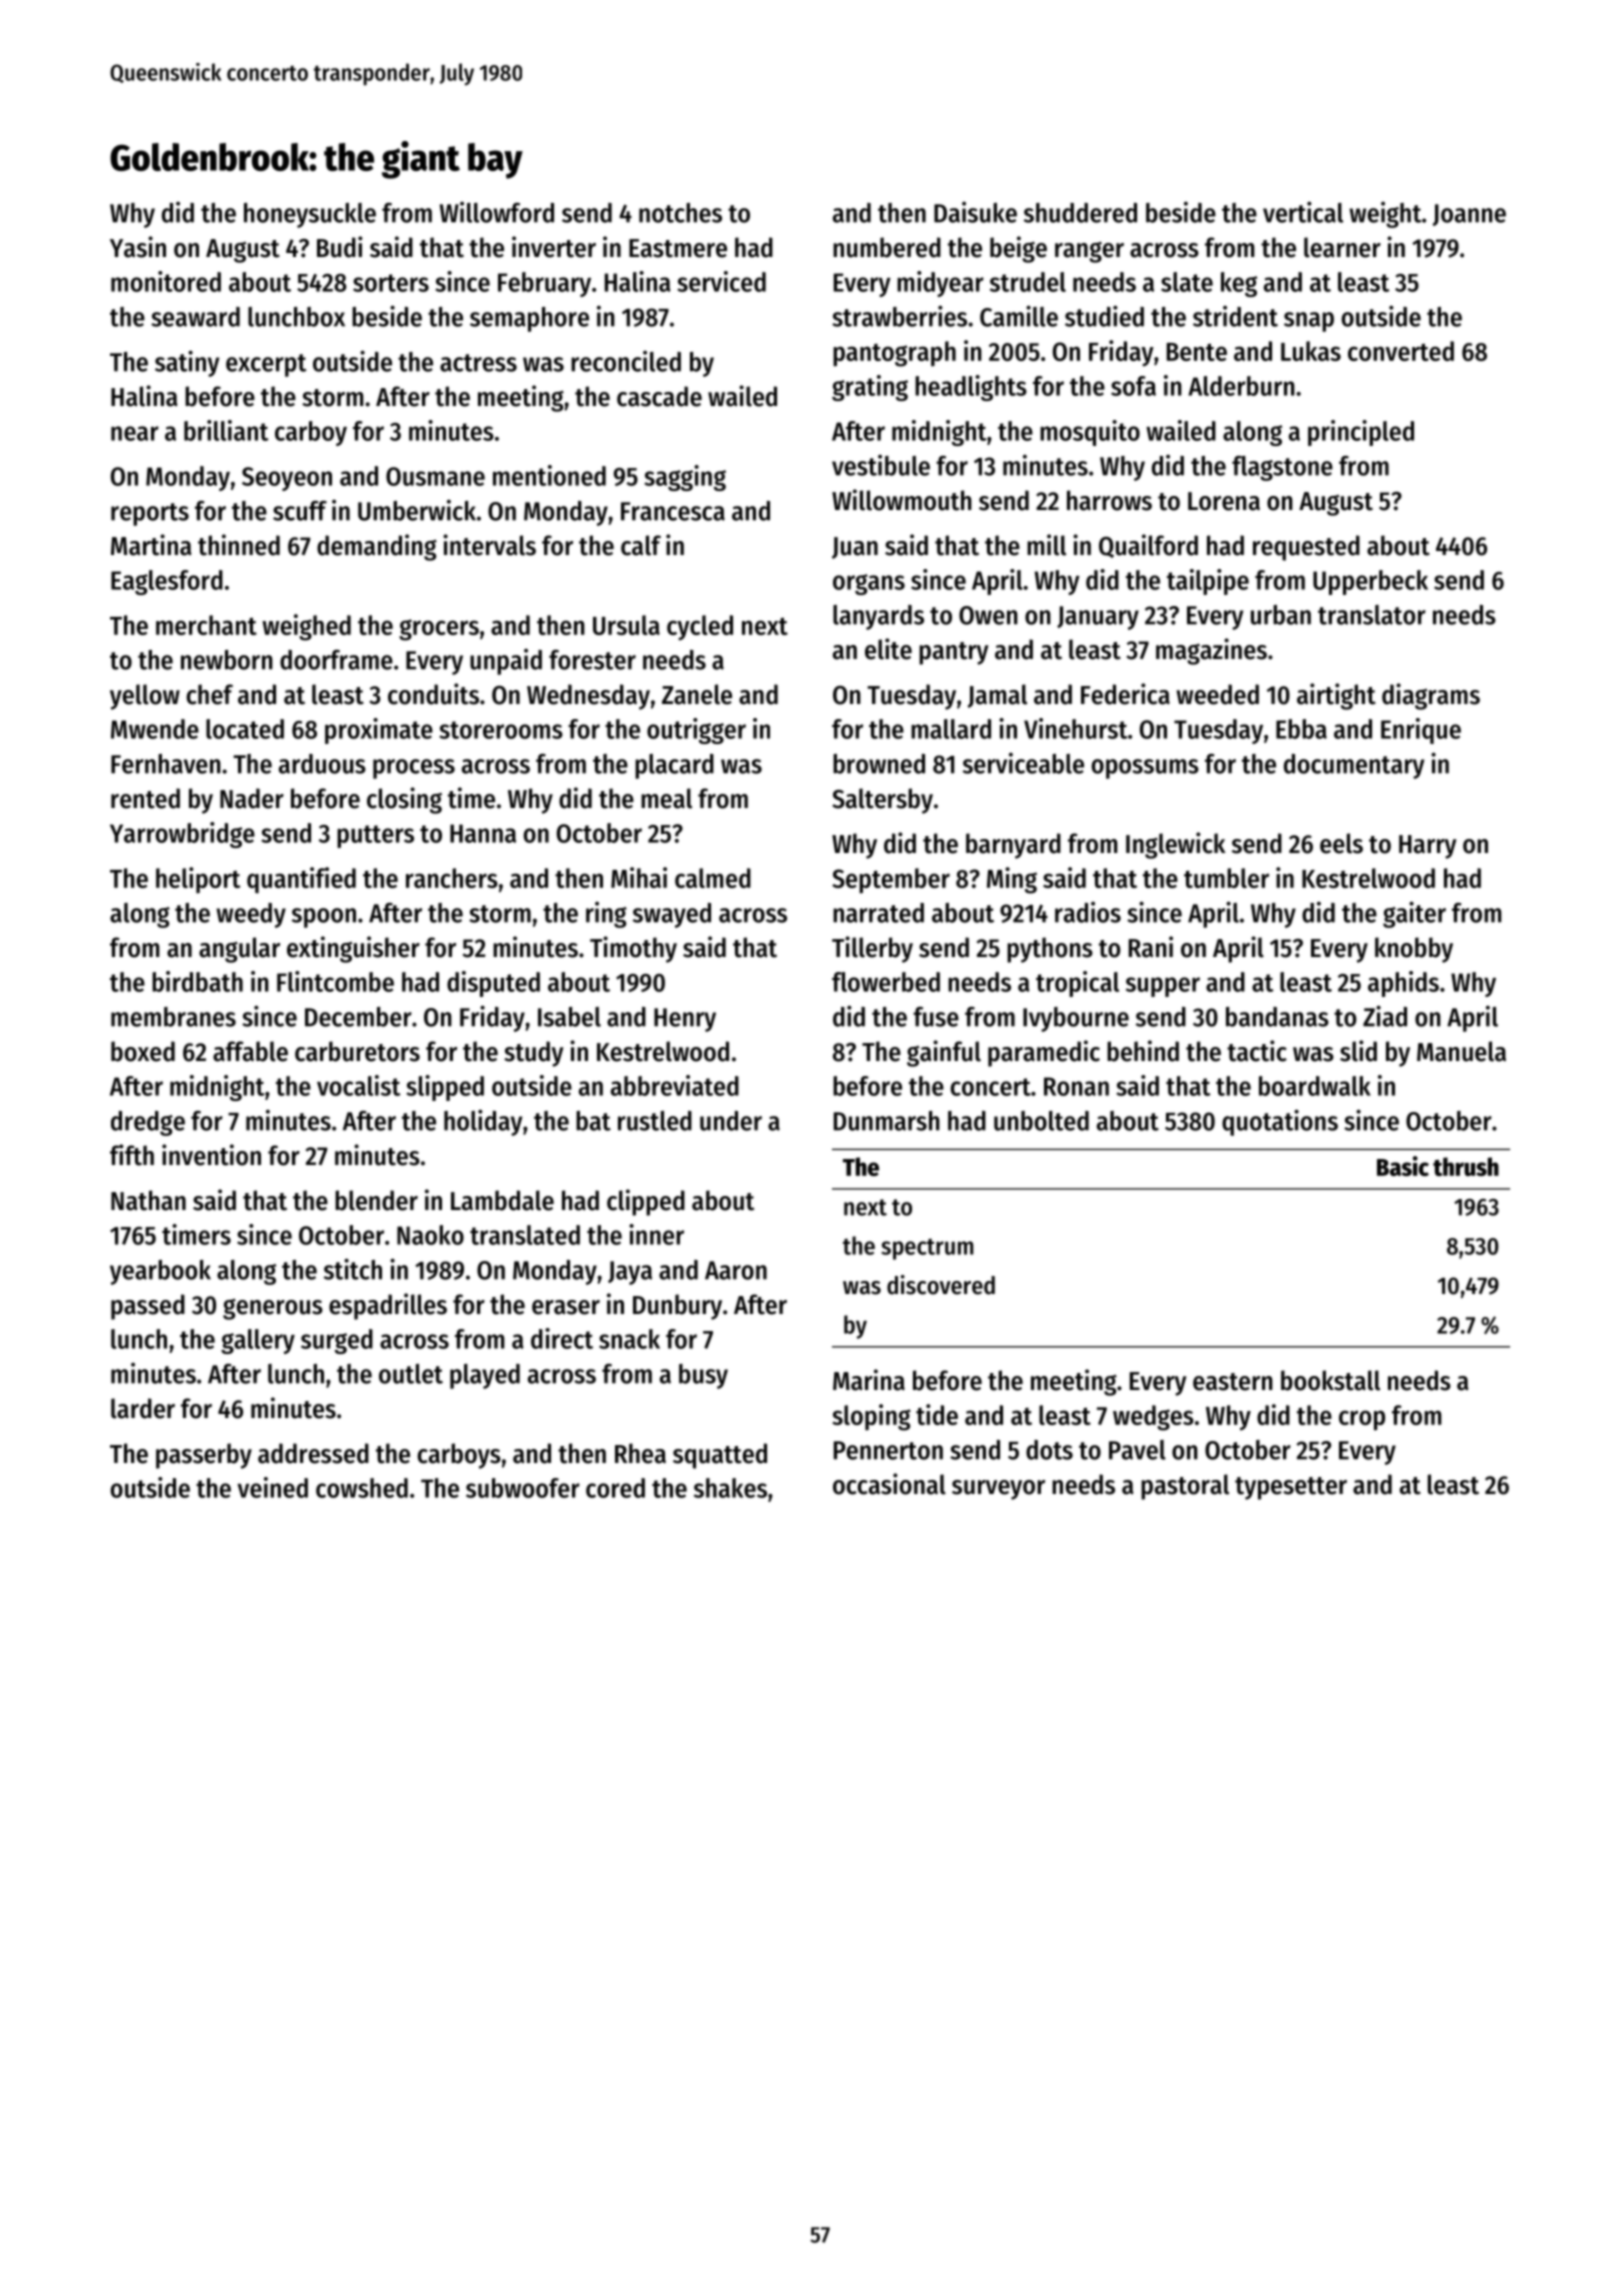 Image resolution: width=1620 pixels, height=2292 pixels. What do you see at coordinates (1153, 1418) in the screenshot?
I see `wedges` at bounding box center [1153, 1418].
